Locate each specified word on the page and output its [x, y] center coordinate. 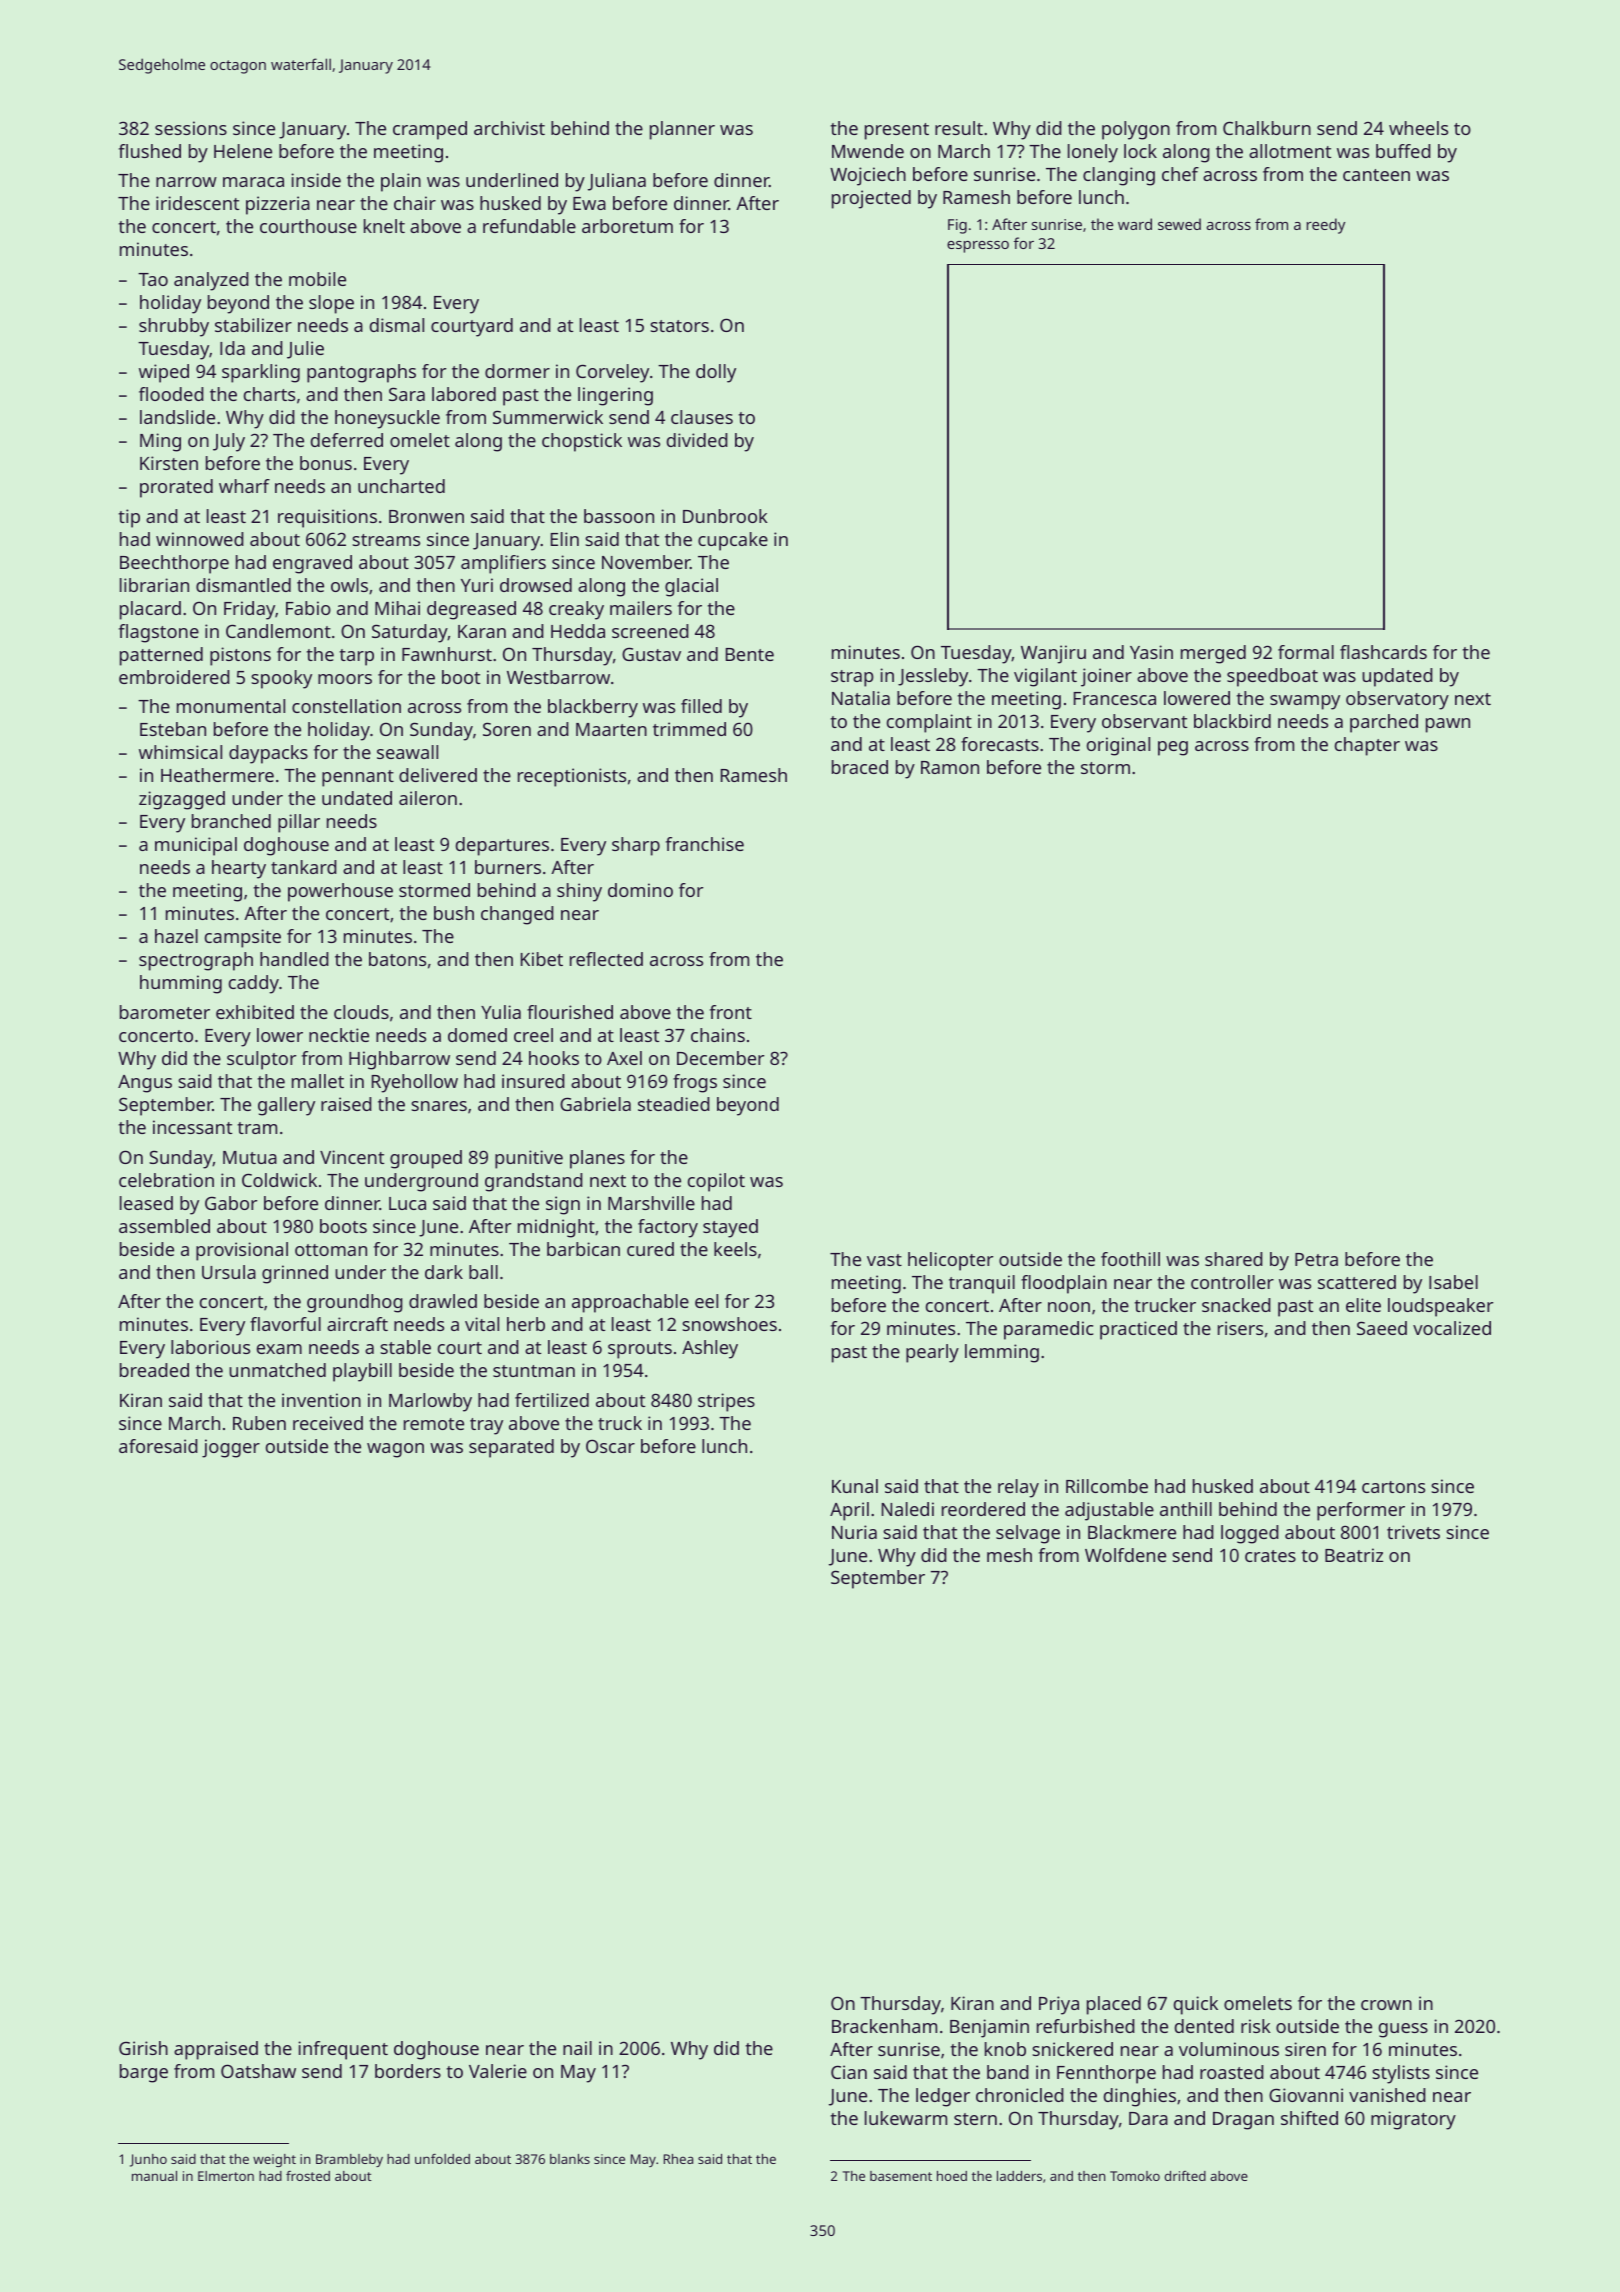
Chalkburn [1267, 128]
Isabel [1453, 1282]
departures [502, 846]
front [731, 1012]
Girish [143, 2048]
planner [682, 130]
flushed [150, 151]
